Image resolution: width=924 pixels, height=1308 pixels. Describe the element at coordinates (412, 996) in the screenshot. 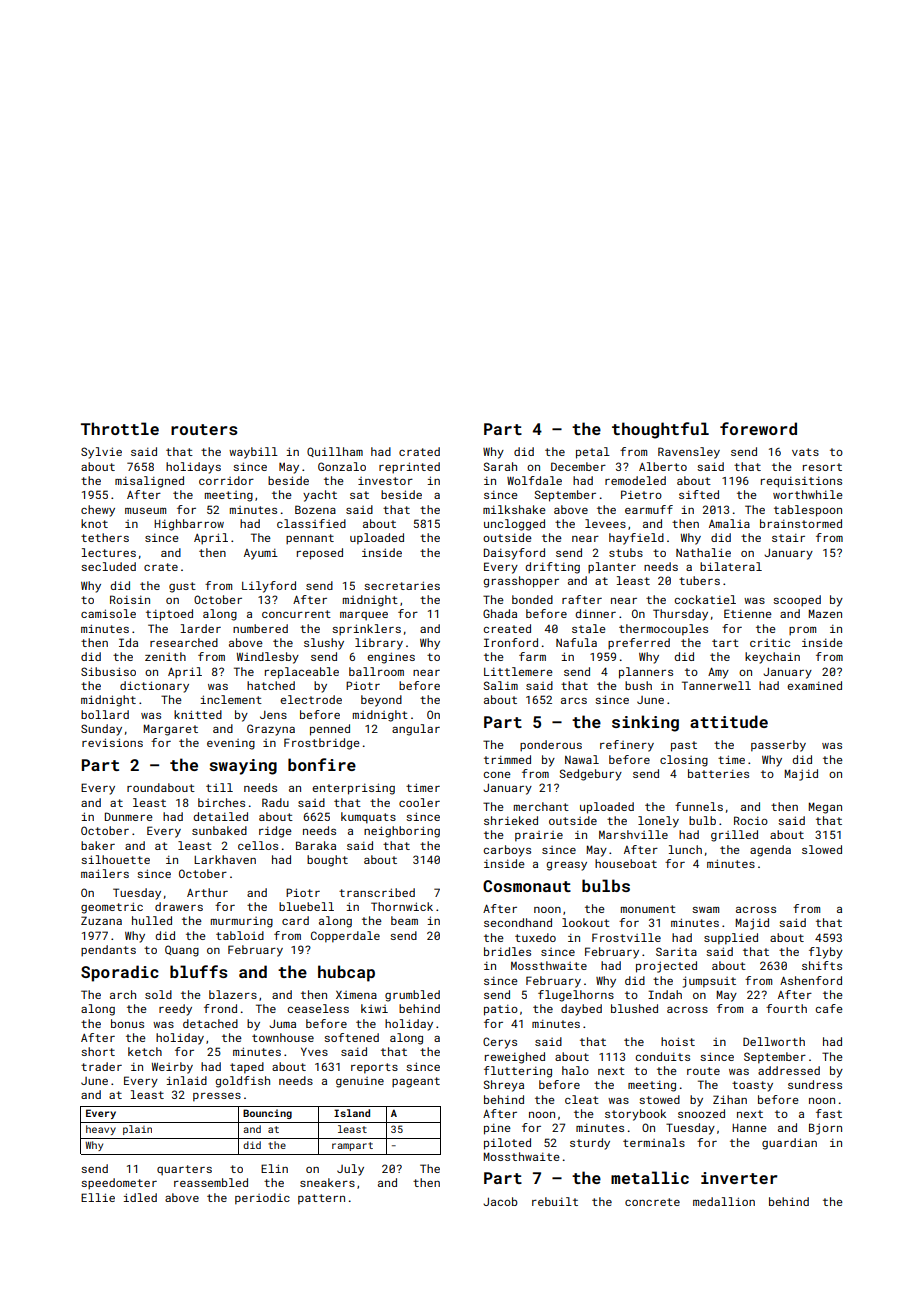

I see `grumbled` at that location.
